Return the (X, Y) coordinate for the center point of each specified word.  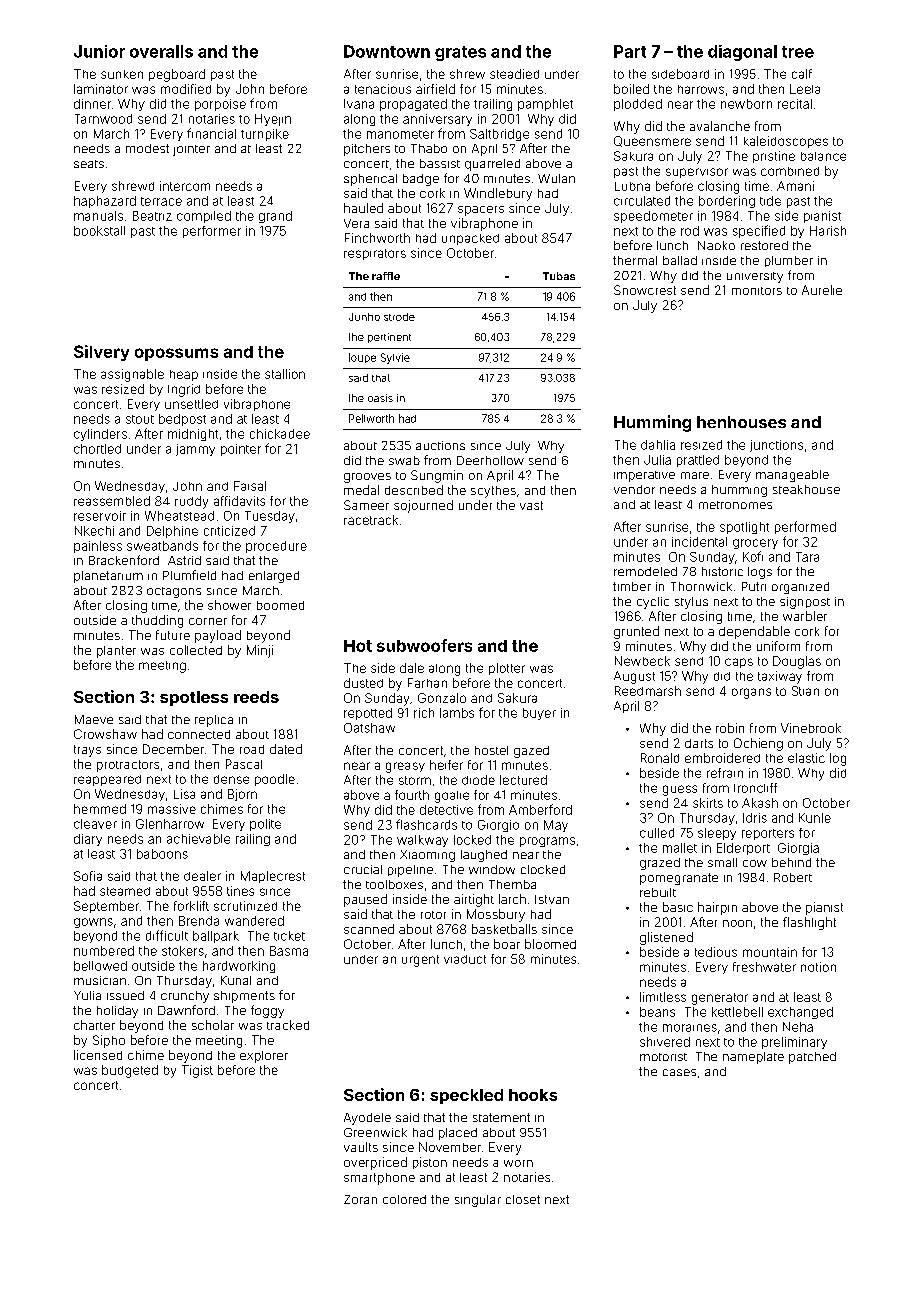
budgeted (130, 1071)
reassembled (112, 501)
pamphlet (545, 105)
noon (737, 923)
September (106, 907)
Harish (828, 231)
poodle (275, 780)
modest (147, 148)
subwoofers (424, 645)
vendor (634, 489)
